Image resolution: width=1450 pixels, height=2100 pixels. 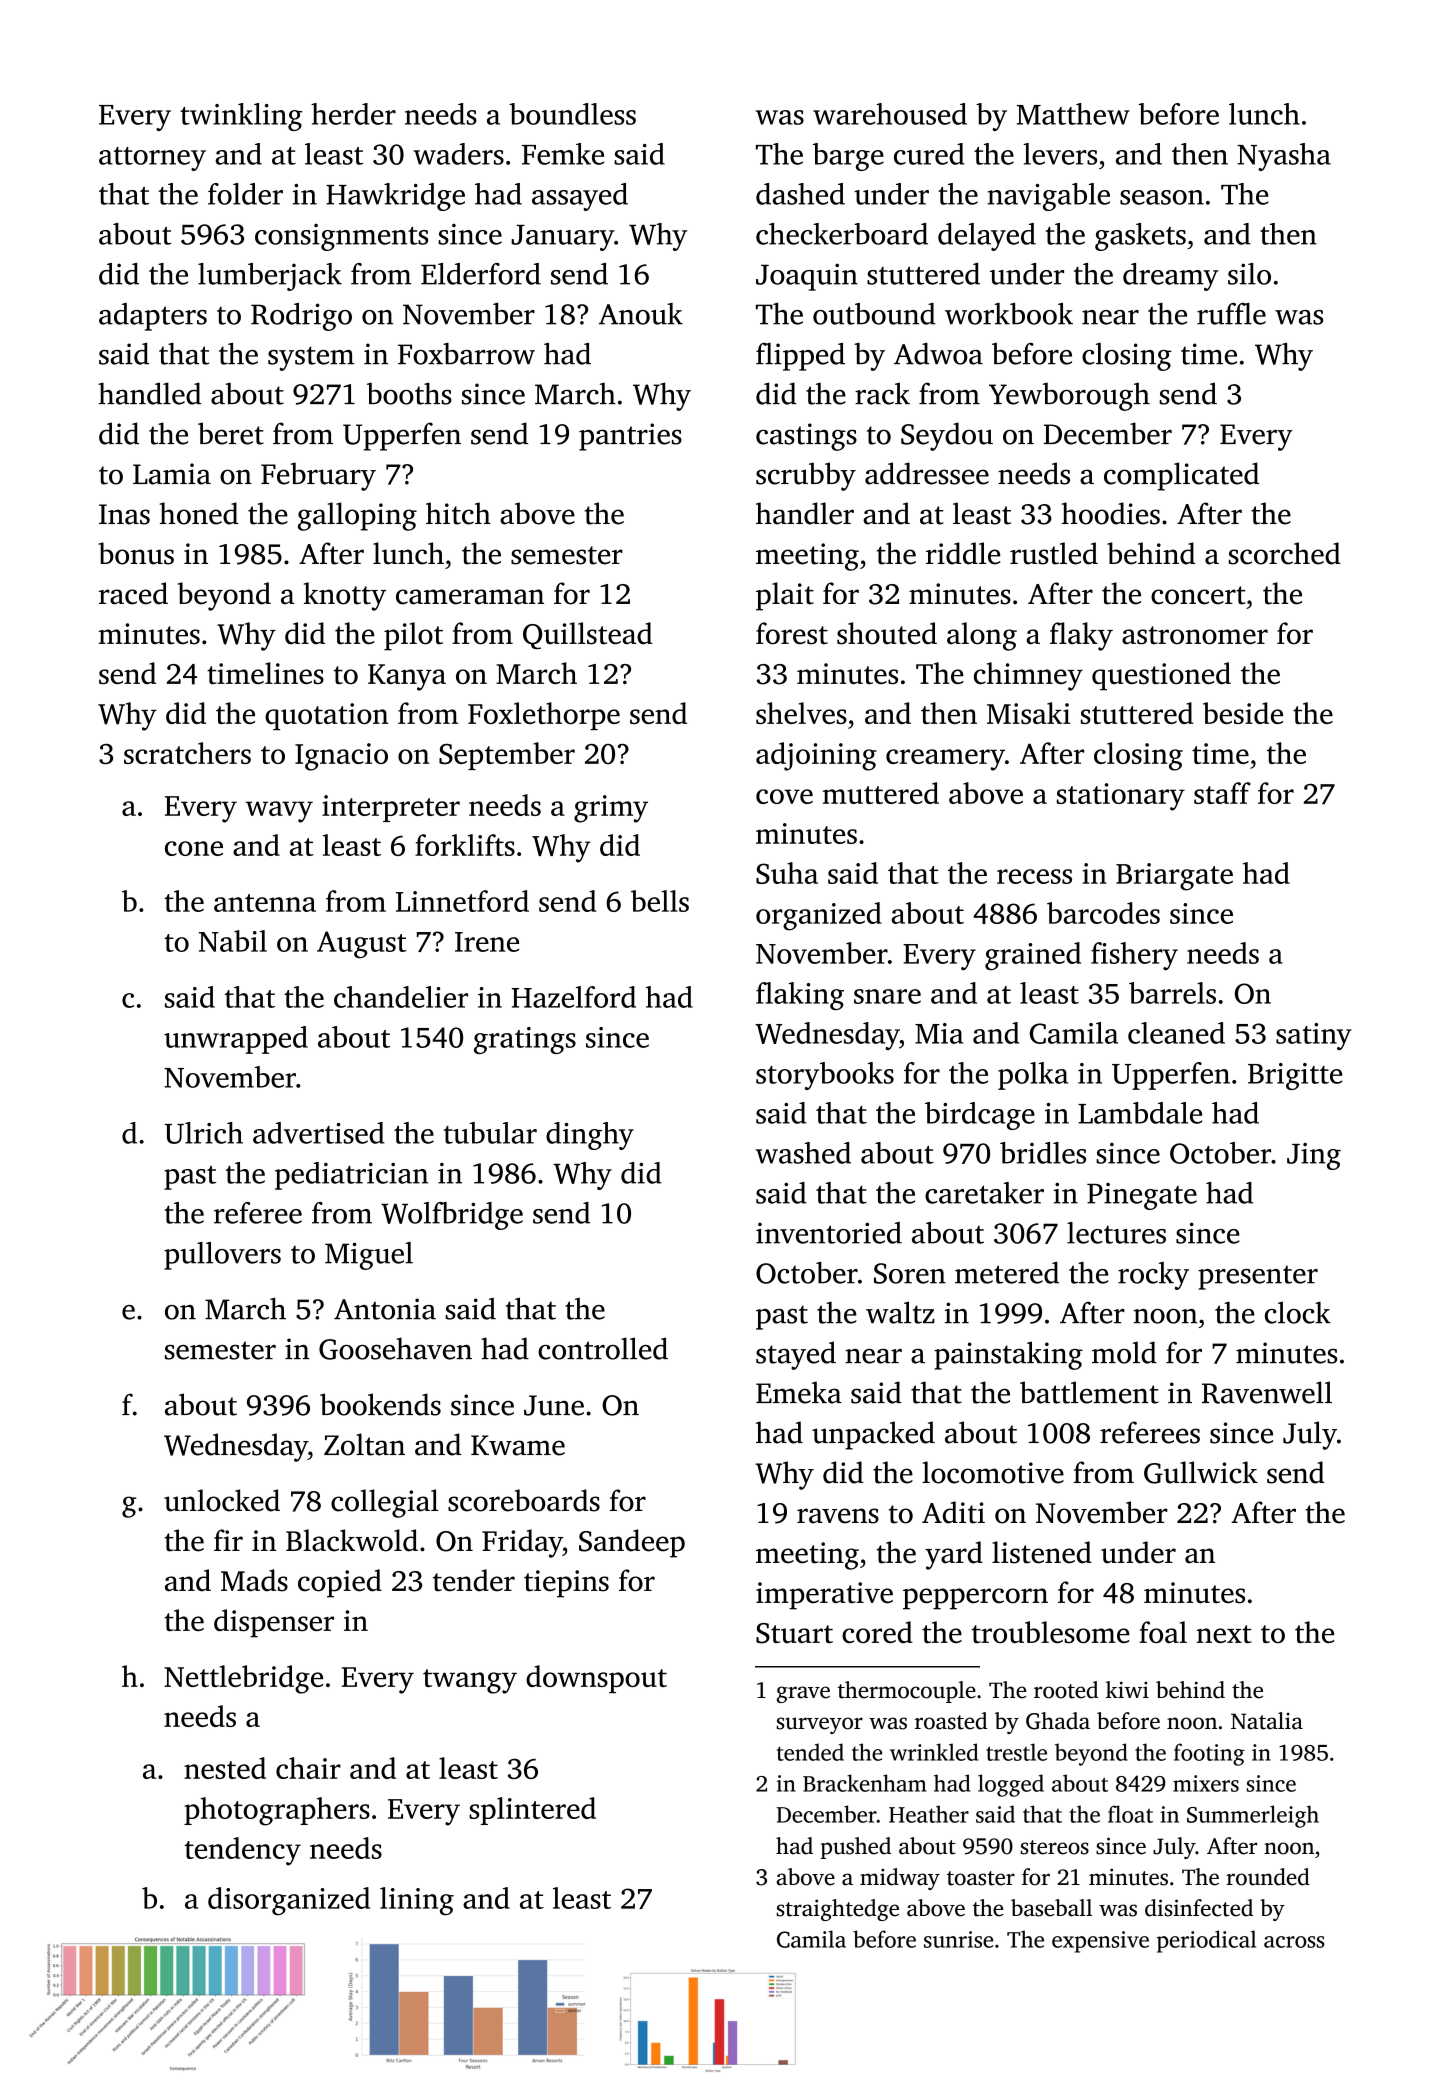 I want to click on chandelier, so click(x=401, y=997).
